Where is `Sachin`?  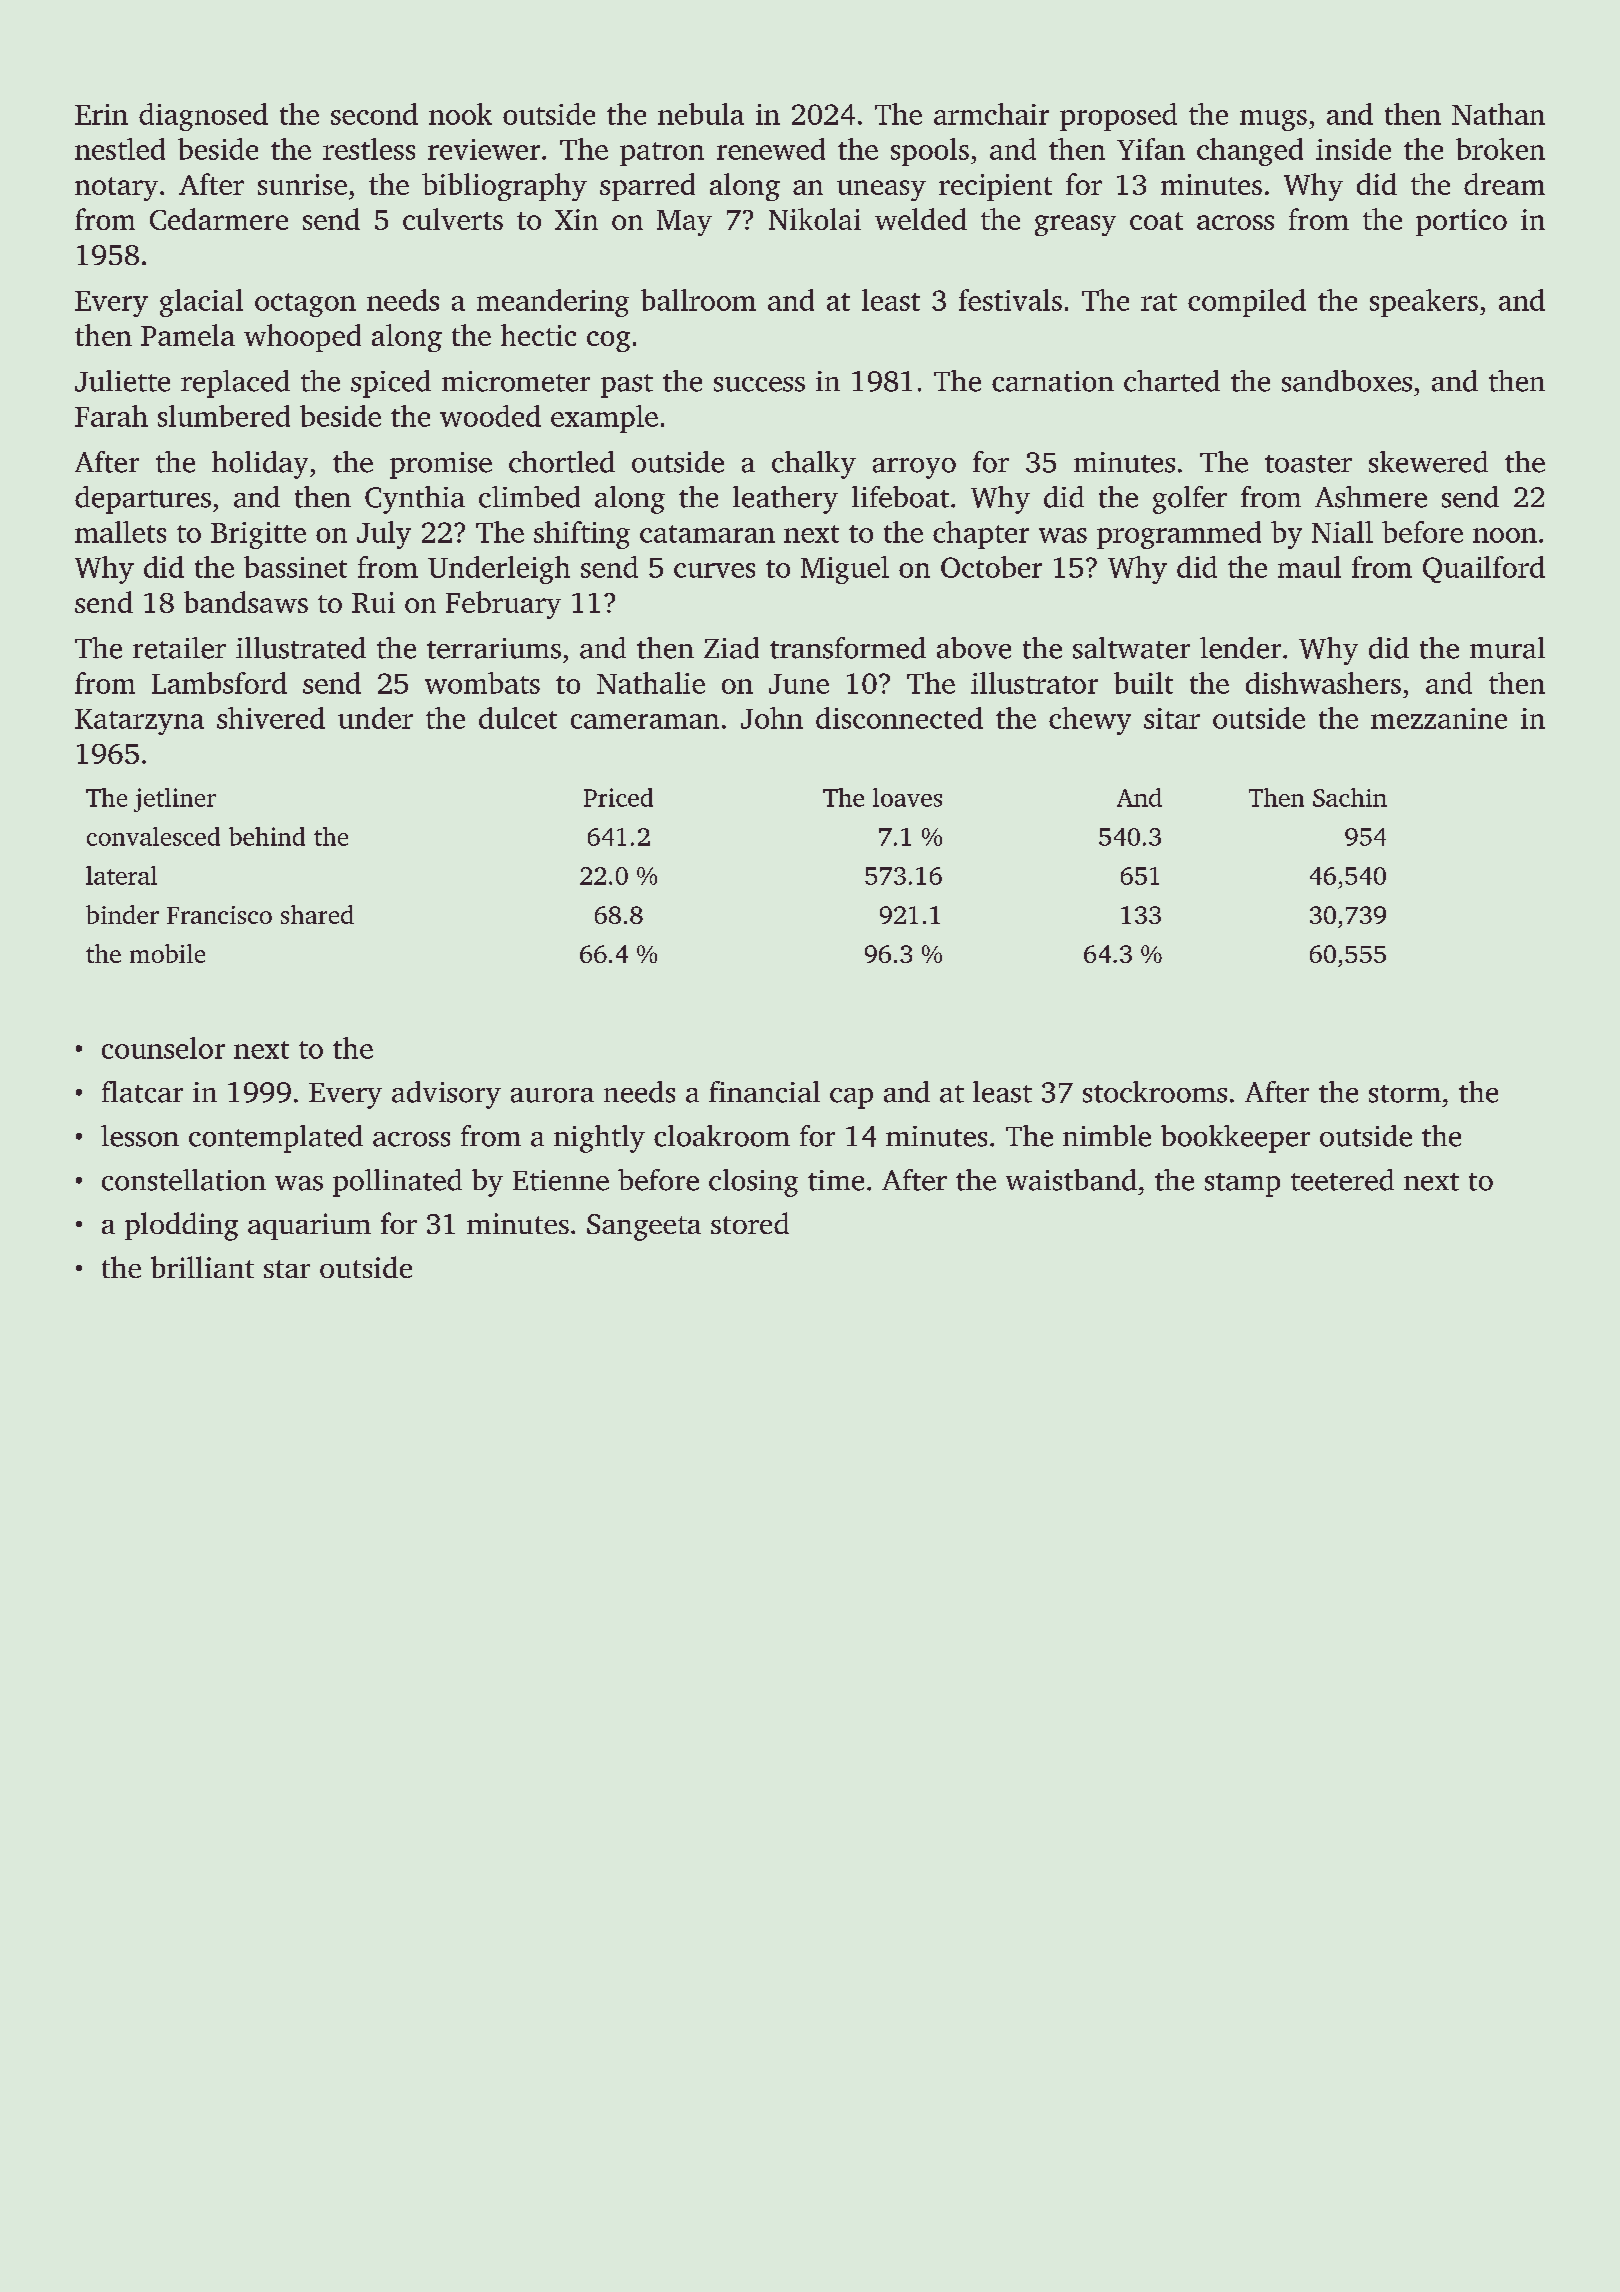
Sachin is located at coordinates (1350, 797).
